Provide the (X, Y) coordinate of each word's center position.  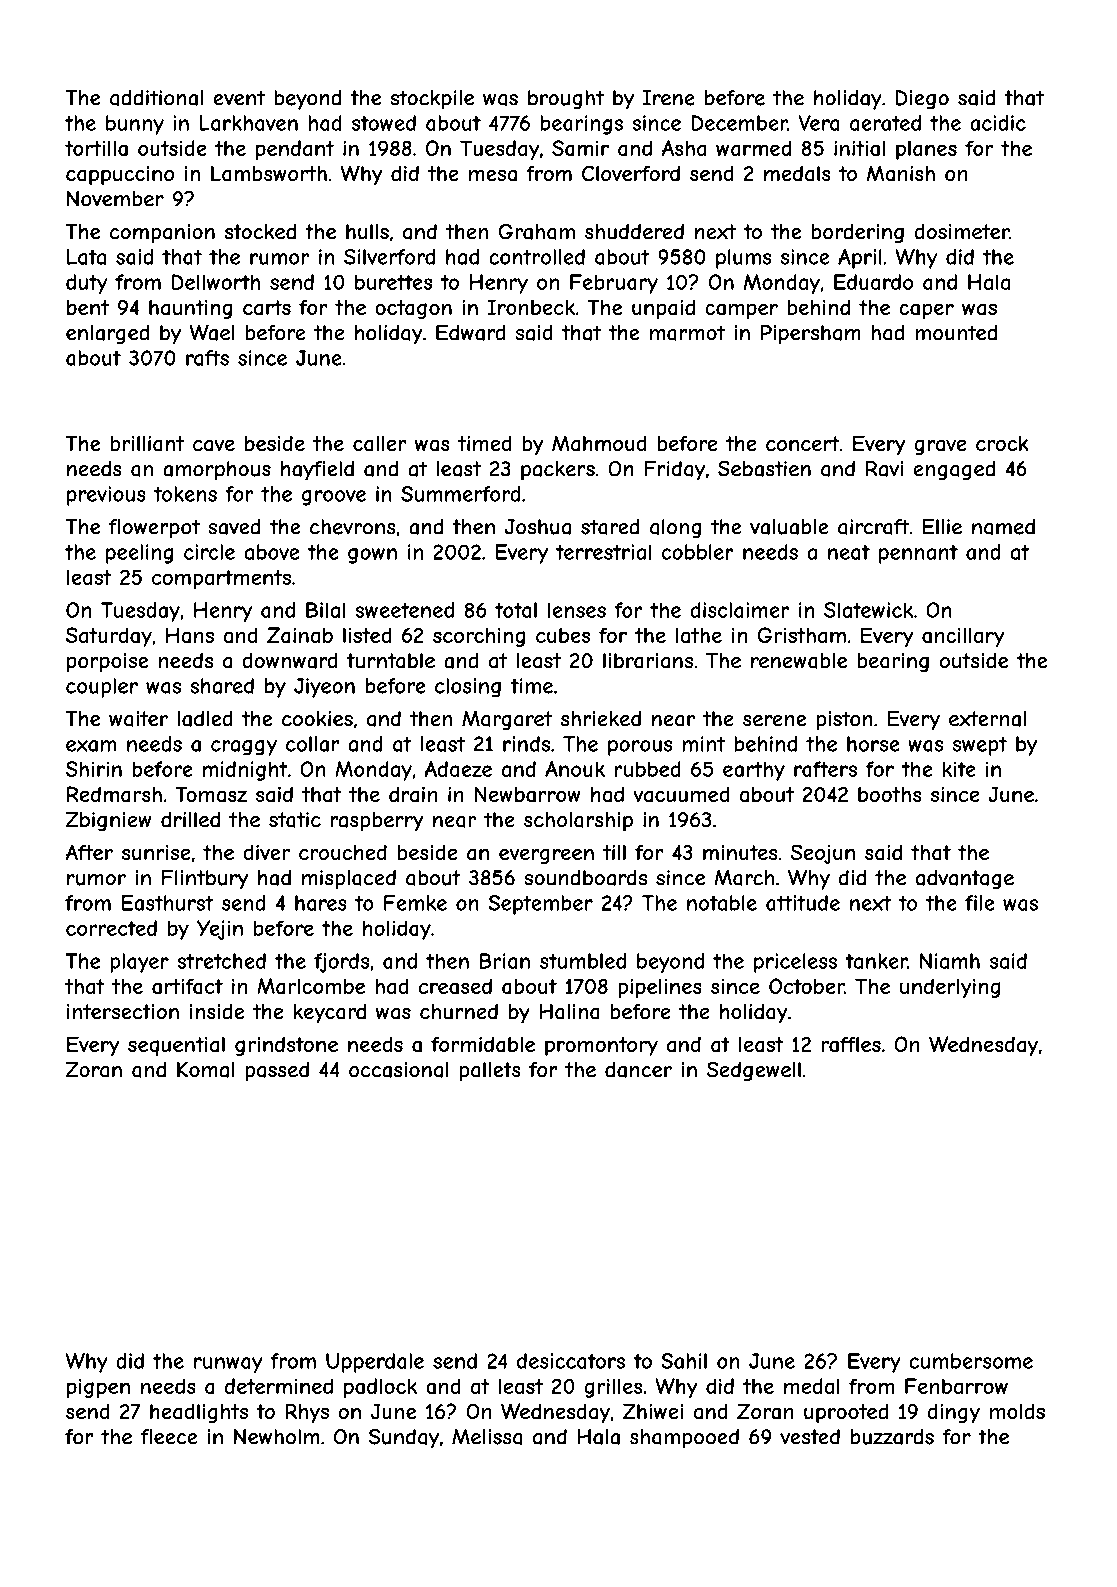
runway (228, 1365)
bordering (857, 233)
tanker (876, 961)
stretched (221, 961)
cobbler (698, 552)
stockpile (432, 100)
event (239, 98)
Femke (415, 903)
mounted (956, 333)
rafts (207, 358)
